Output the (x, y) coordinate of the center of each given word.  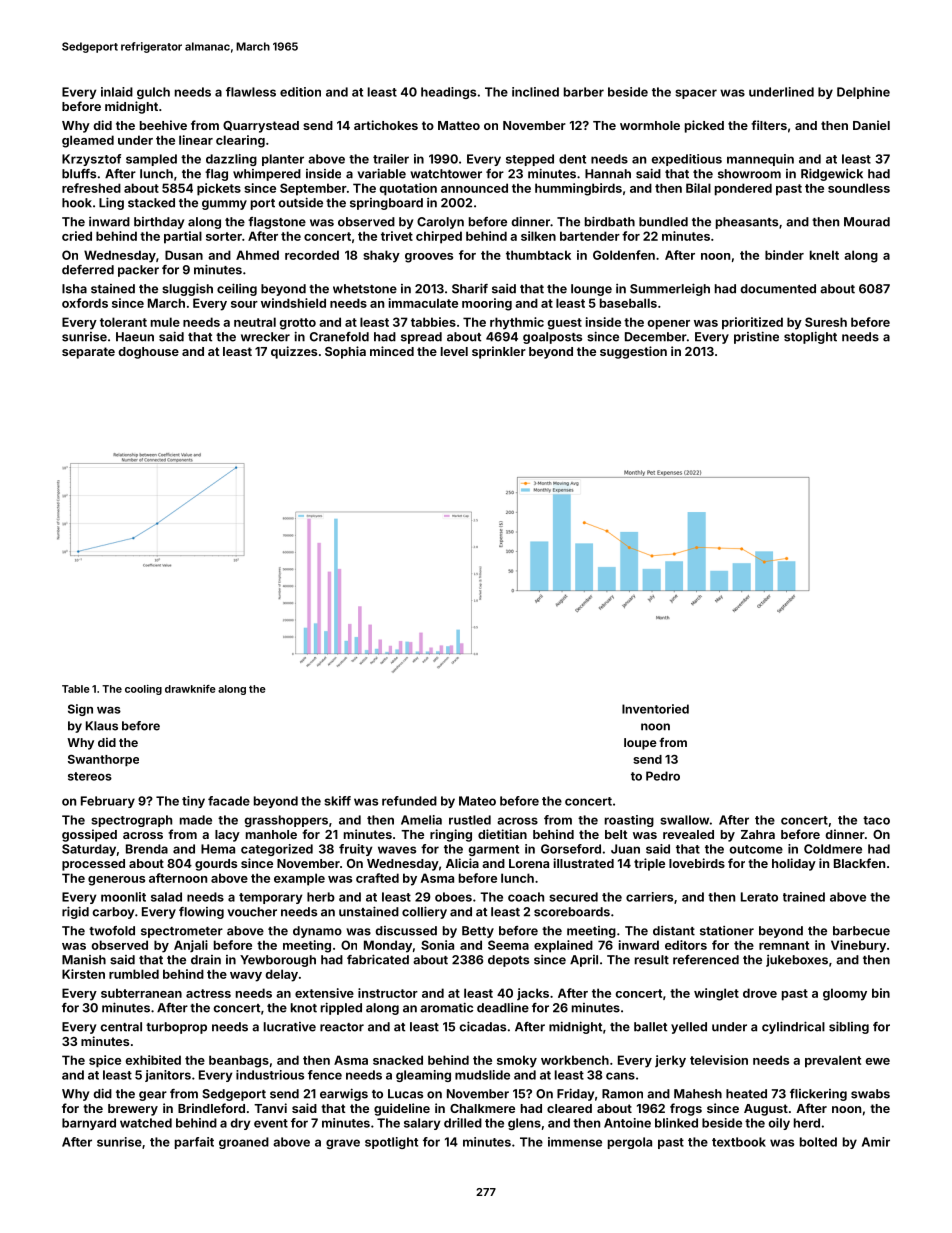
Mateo (477, 801)
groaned (244, 1143)
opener (668, 325)
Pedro (663, 776)
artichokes (386, 125)
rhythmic (517, 323)
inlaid (117, 92)
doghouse (148, 353)
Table (76, 689)
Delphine (863, 93)
